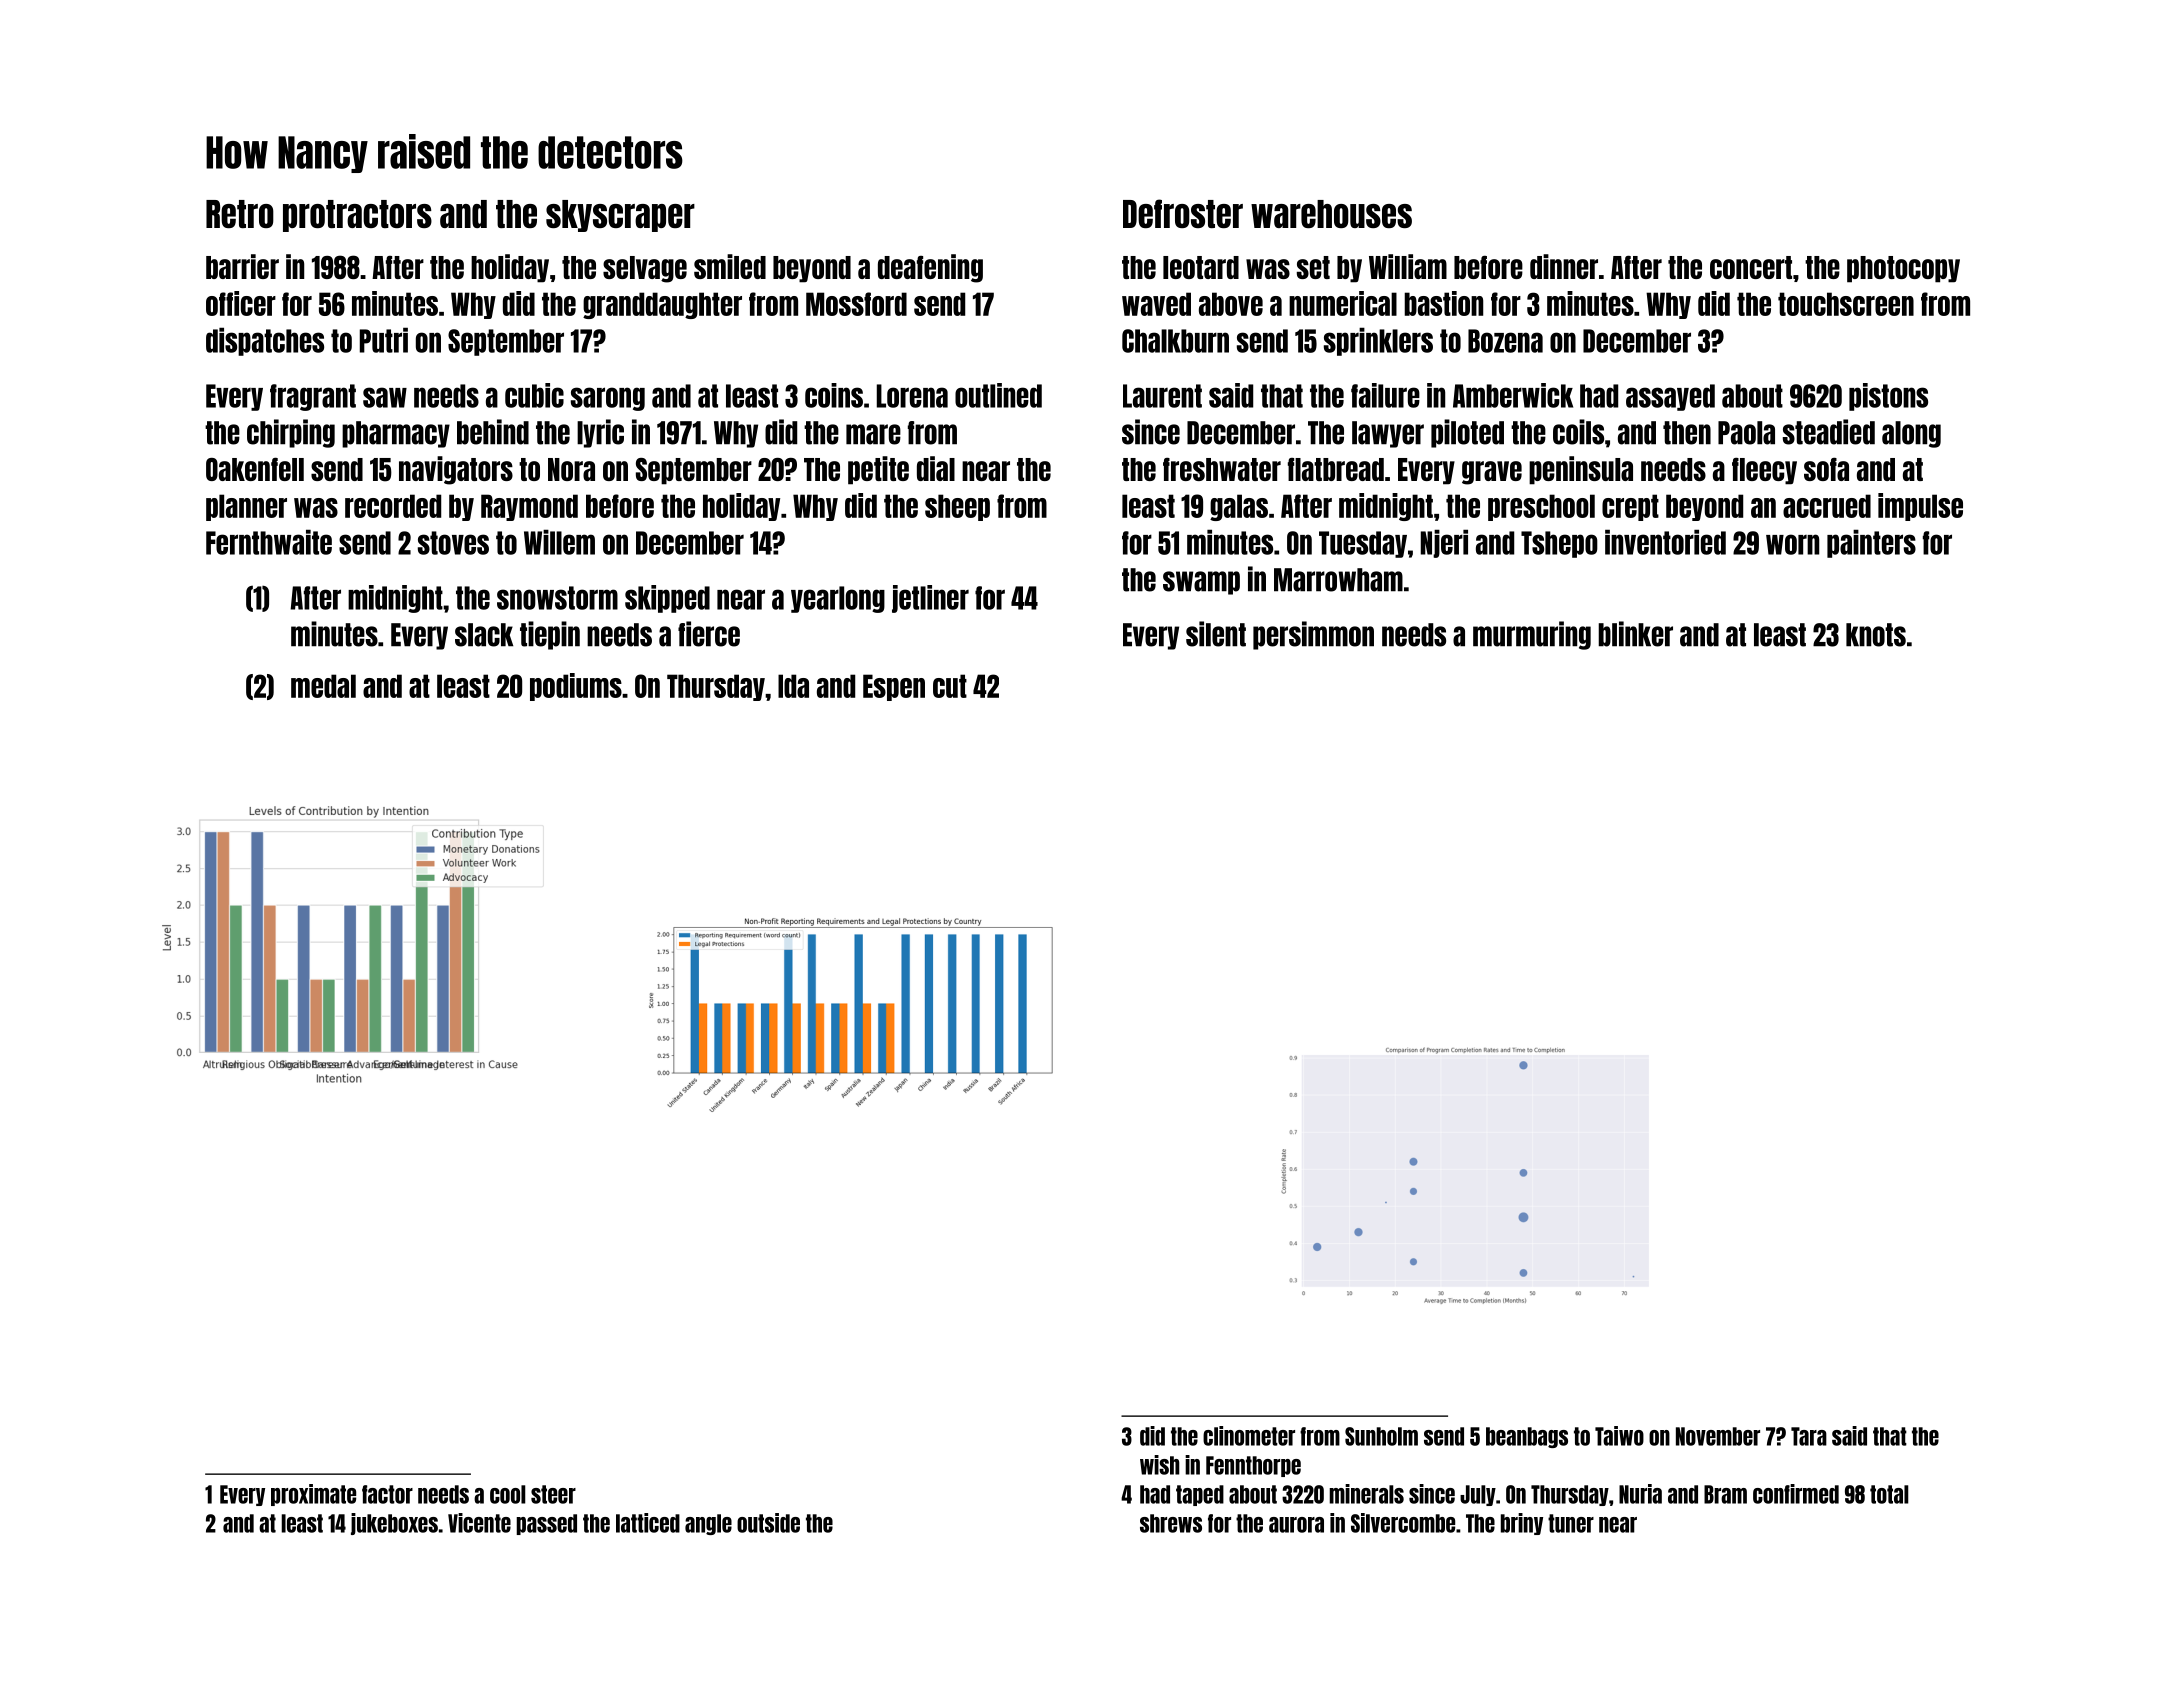 This page has height=1683, width=2178. I want to click on podiums, so click(576, 687).
